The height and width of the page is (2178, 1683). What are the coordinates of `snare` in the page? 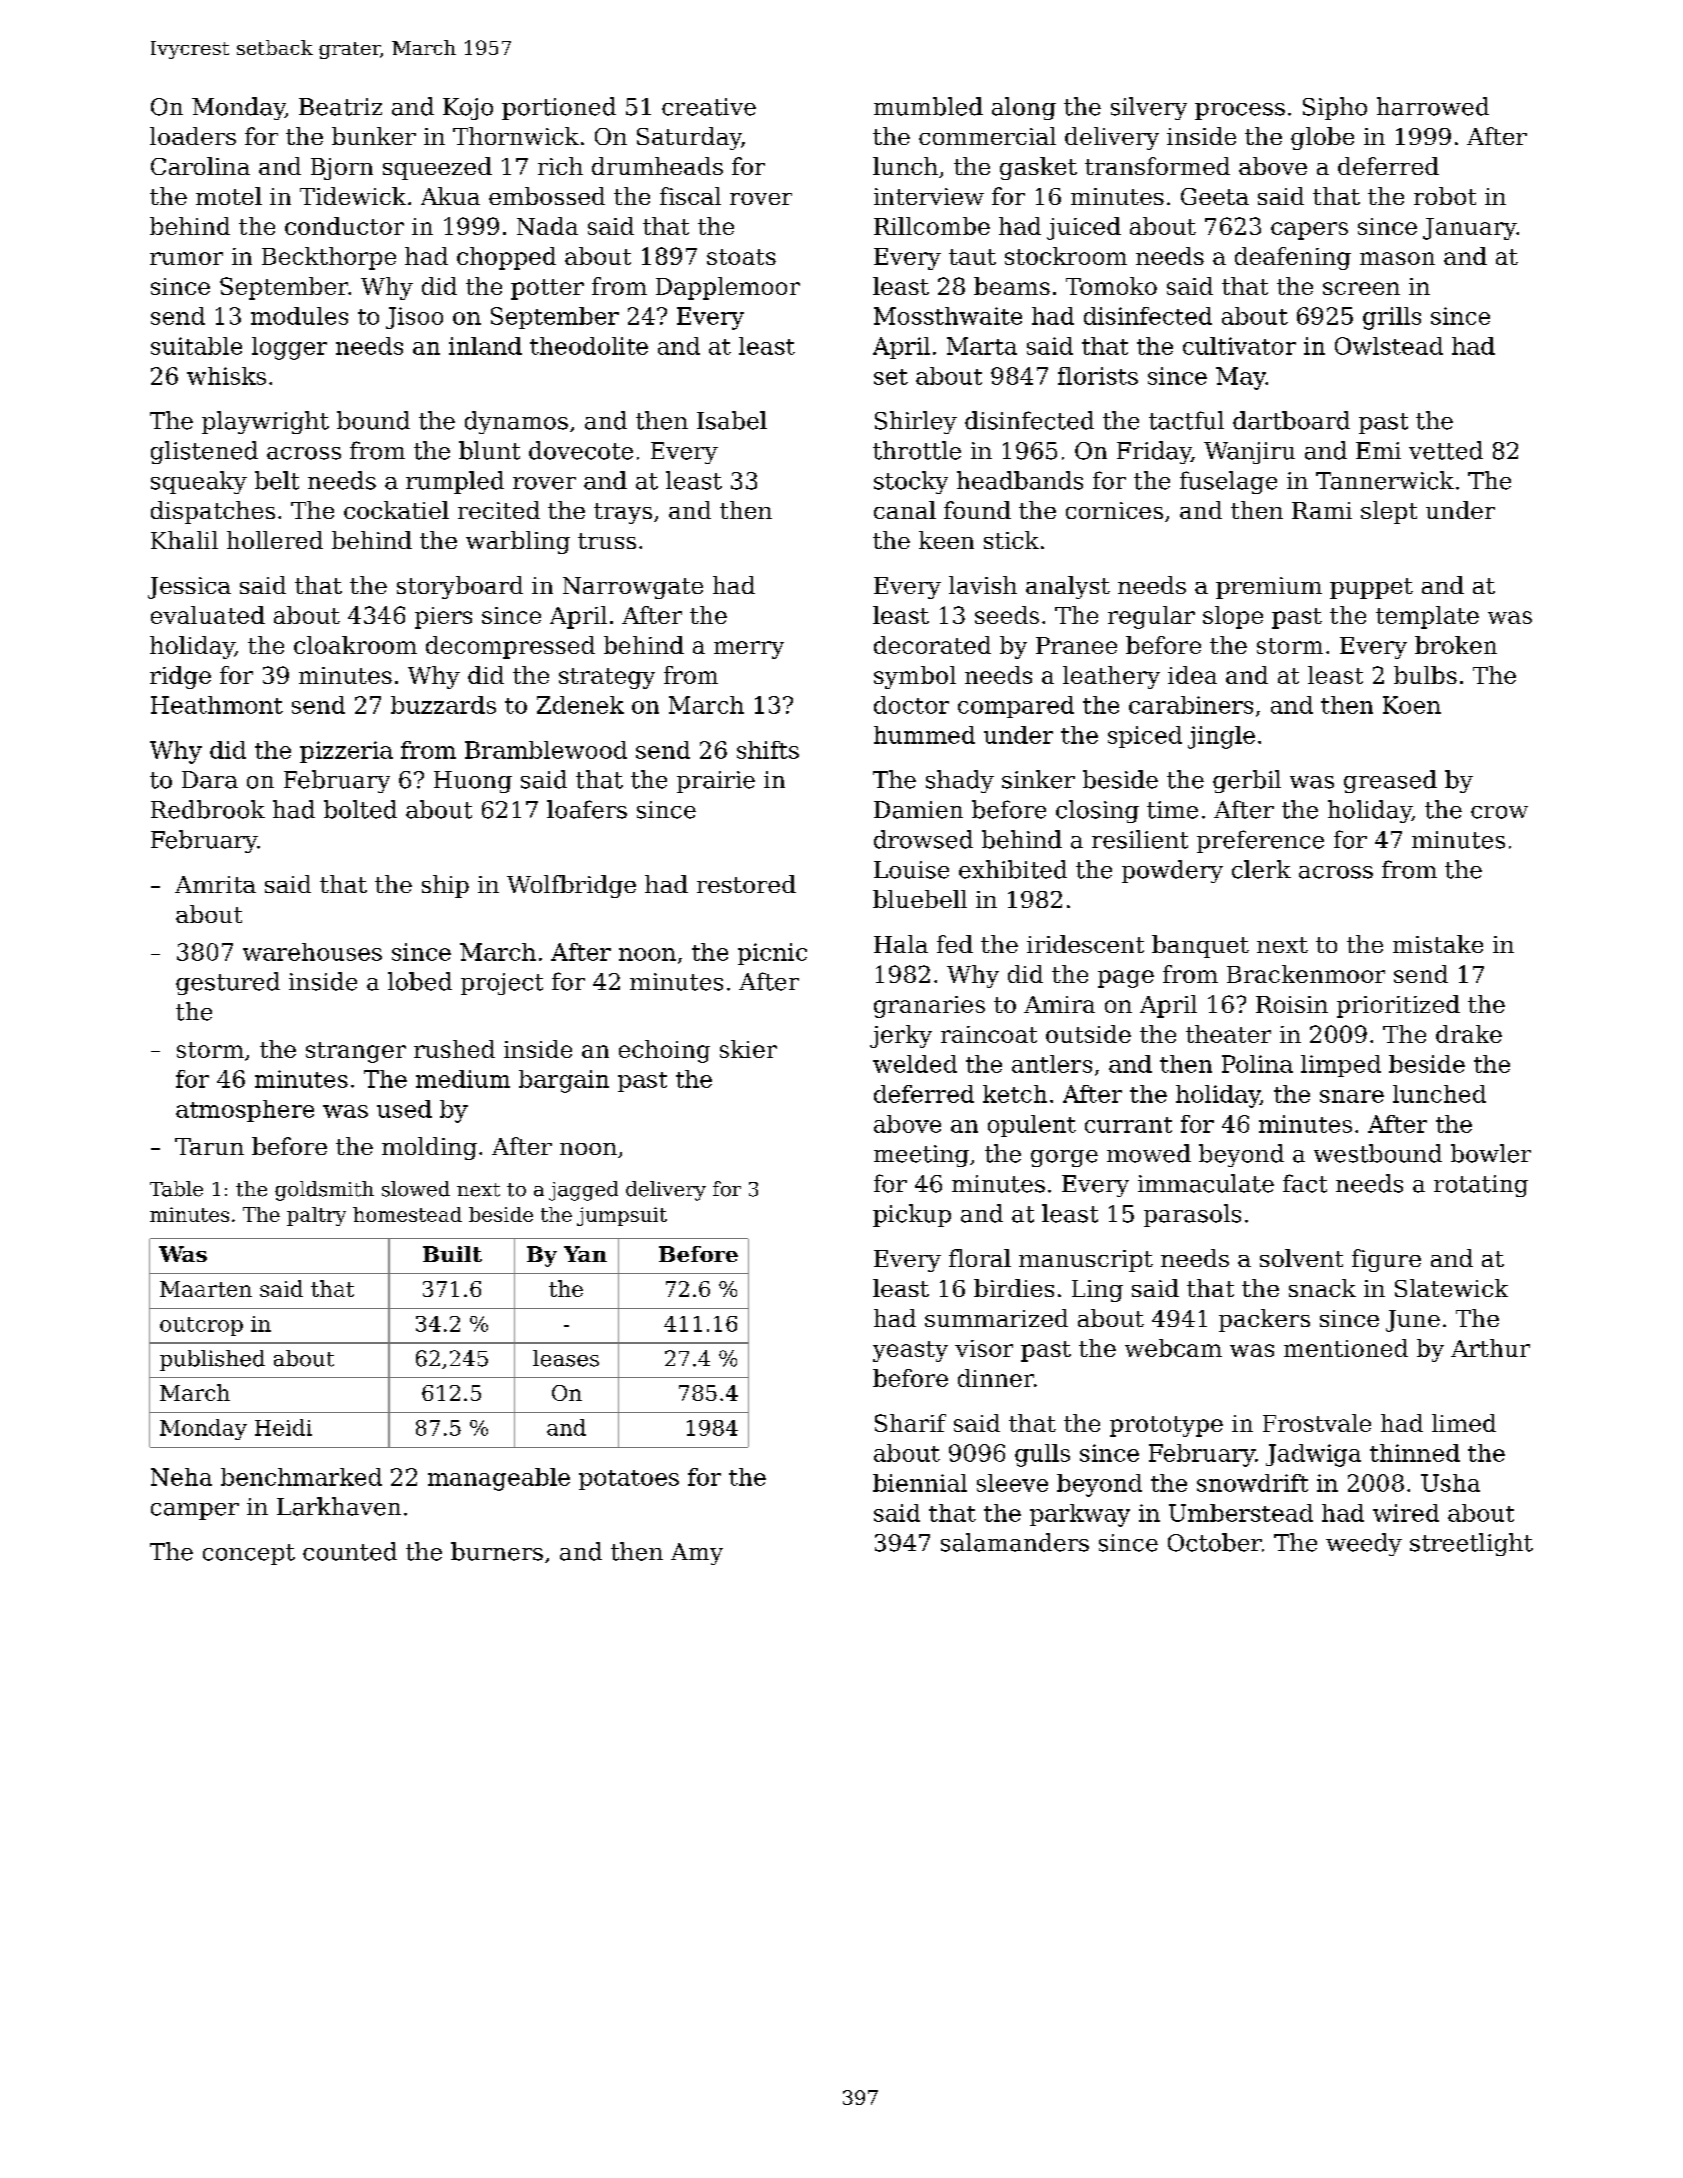 It's located at (1352, 1096).
